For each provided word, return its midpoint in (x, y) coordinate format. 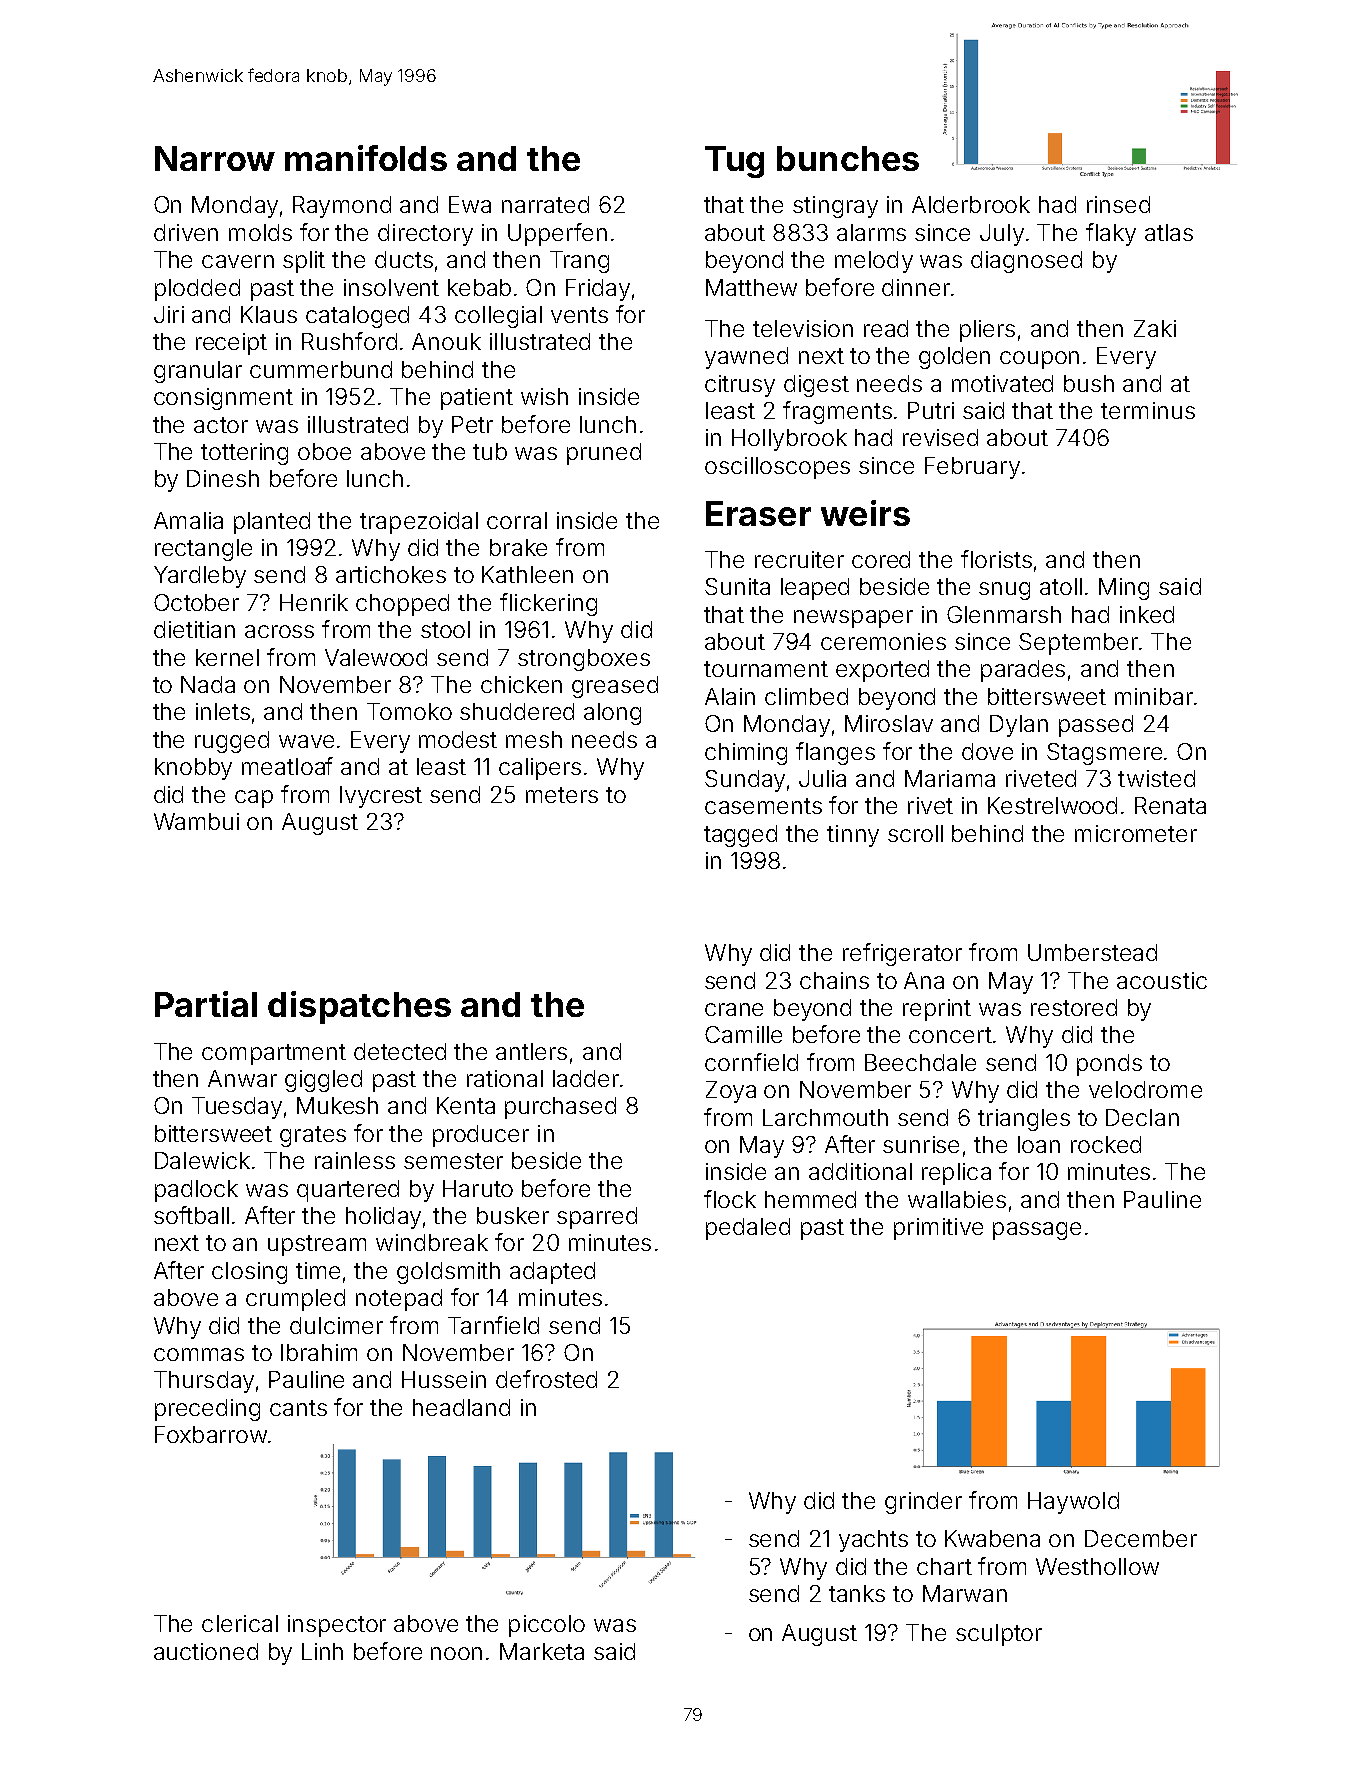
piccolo (547, 1626)
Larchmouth (825, 1117)
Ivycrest (381, 797)
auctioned (206, 1651)
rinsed (1118, 204)
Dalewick (202, 1160)
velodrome (1145, 1089)
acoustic (1162, 980)
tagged (740, 836)
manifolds (366, 158)
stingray (835, 207)
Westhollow (1097, 1566)
